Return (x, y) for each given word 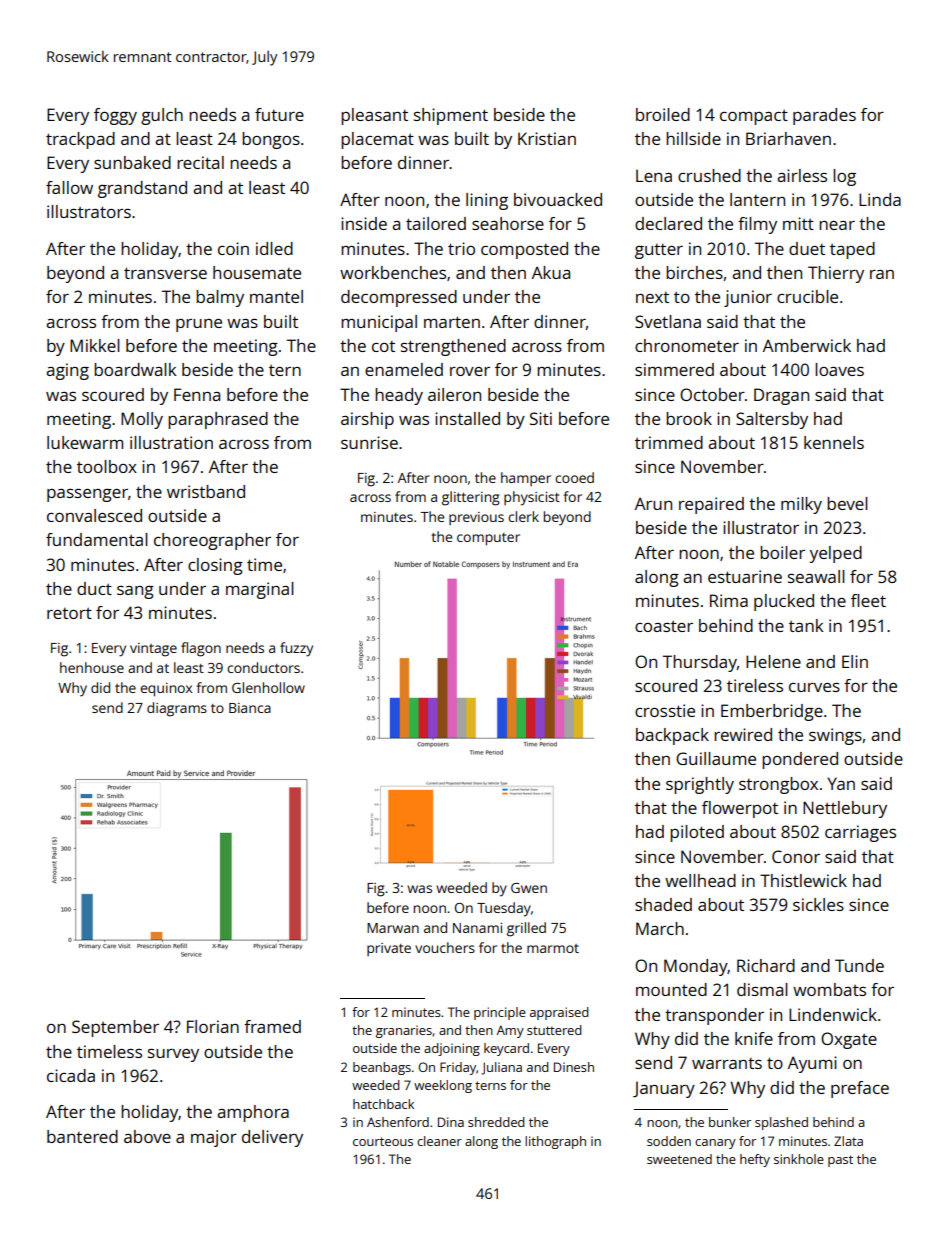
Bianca (250, 708)
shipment (451, 116)
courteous (383, 1141)
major (214, 1138)
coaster (664, 626)
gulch (162, 116)
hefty (755, 1160)
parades (824, 116)
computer (488, 539)
